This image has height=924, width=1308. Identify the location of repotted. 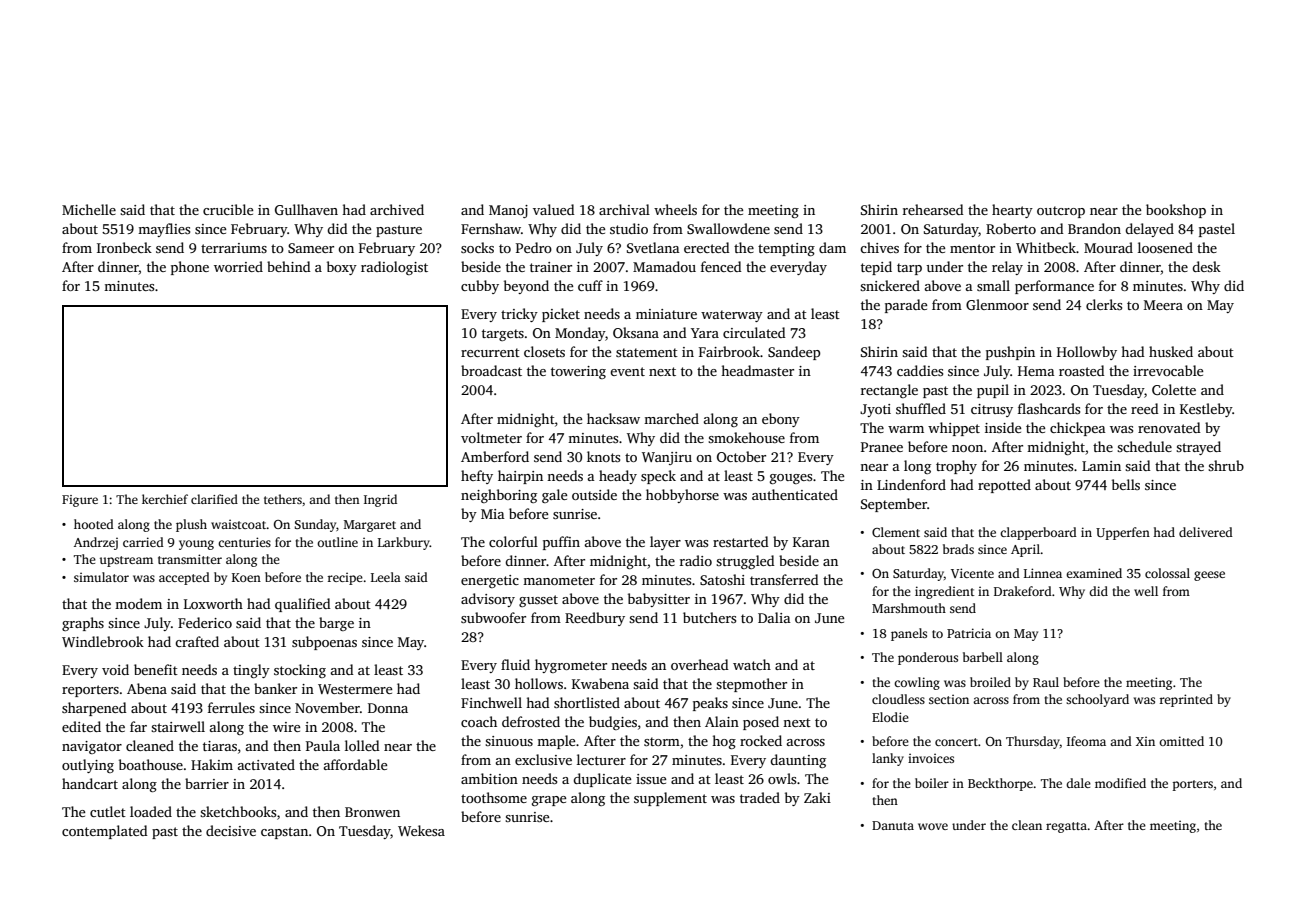
(1004, 486).
